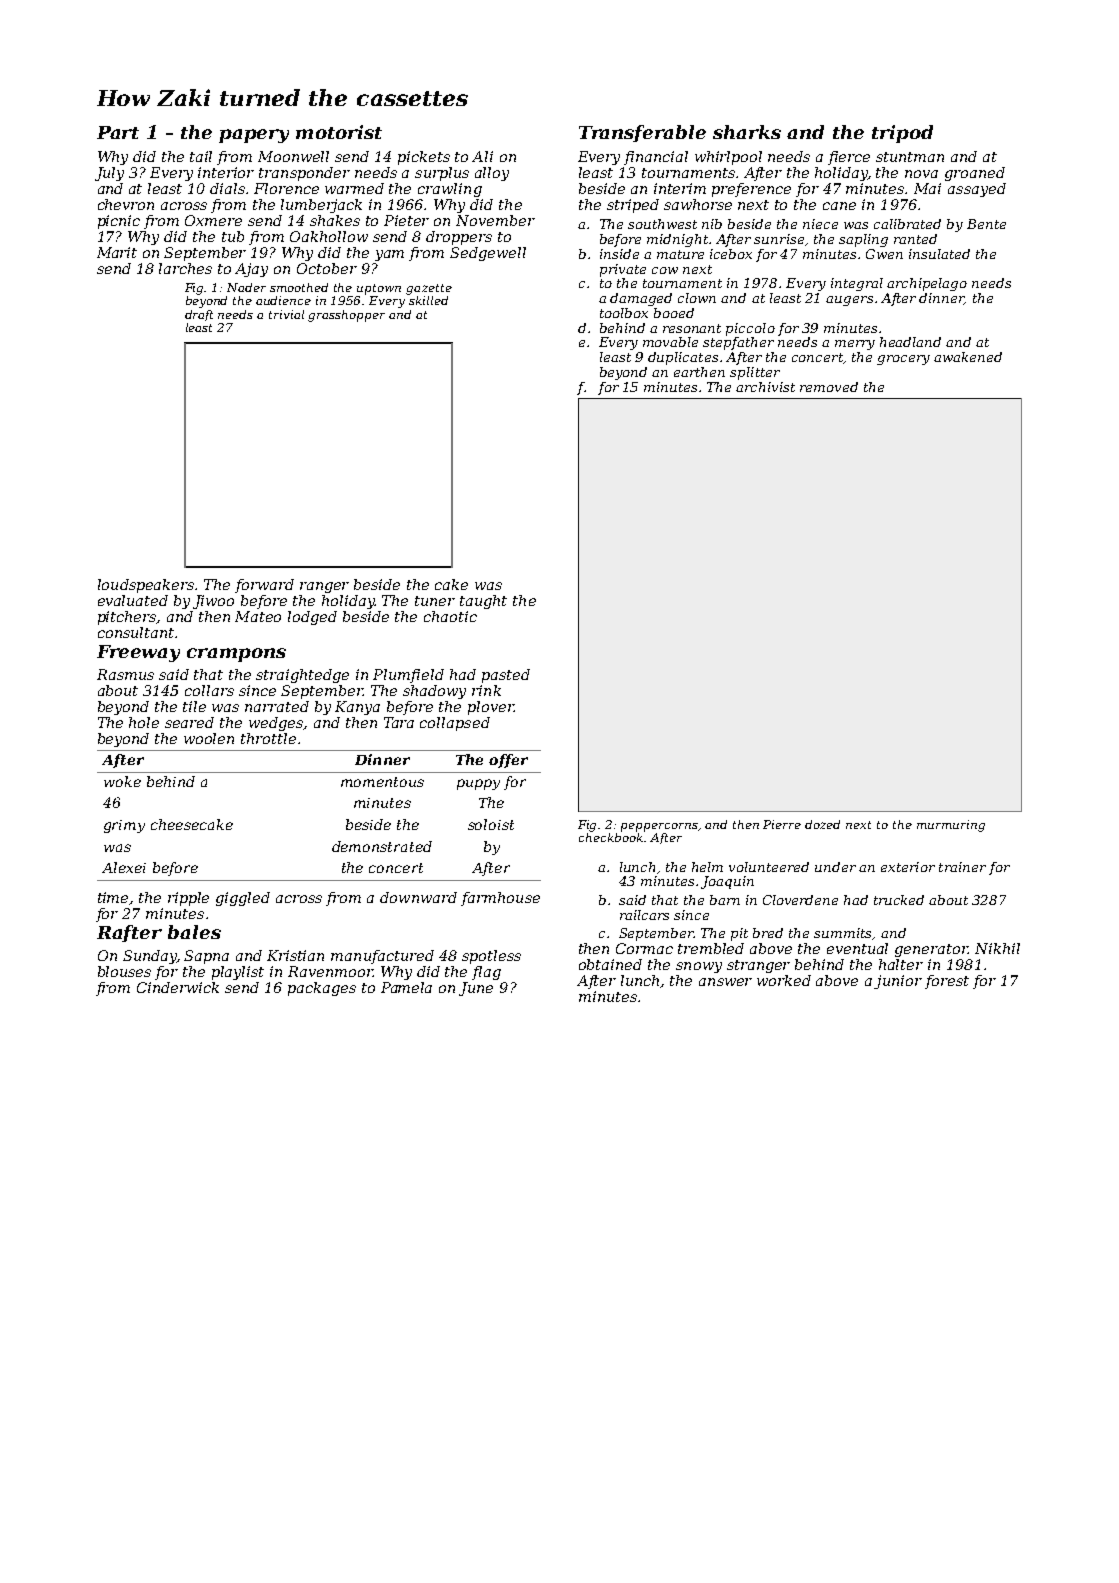 The width and height of the screenshot is (1119, 1583). What do you see at coordinates (829, 387) in the screenshot?
I see `removed` at bounding box center [829, 387].
